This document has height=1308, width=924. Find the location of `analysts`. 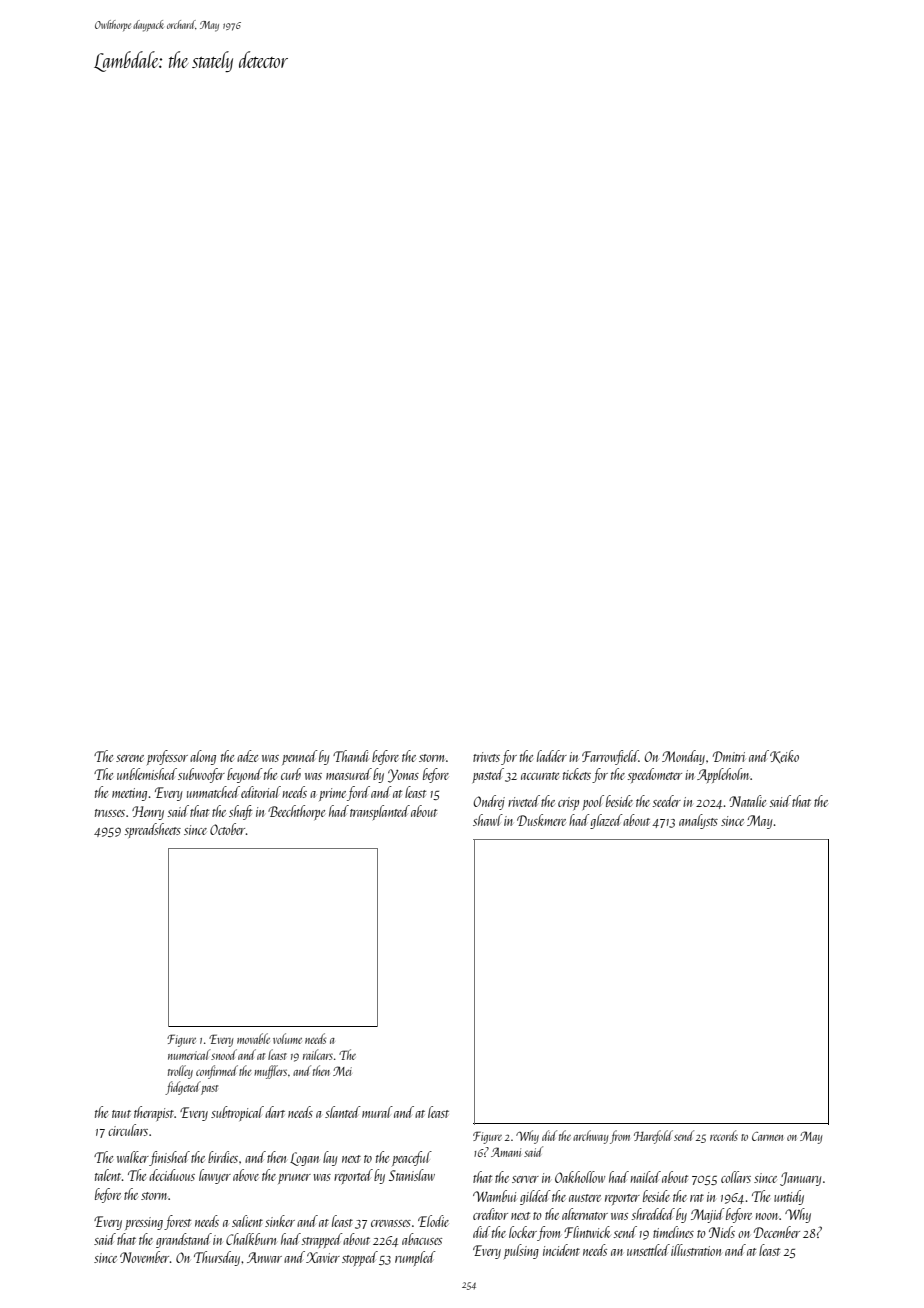

analysts is located at coordinates (698, 821).
